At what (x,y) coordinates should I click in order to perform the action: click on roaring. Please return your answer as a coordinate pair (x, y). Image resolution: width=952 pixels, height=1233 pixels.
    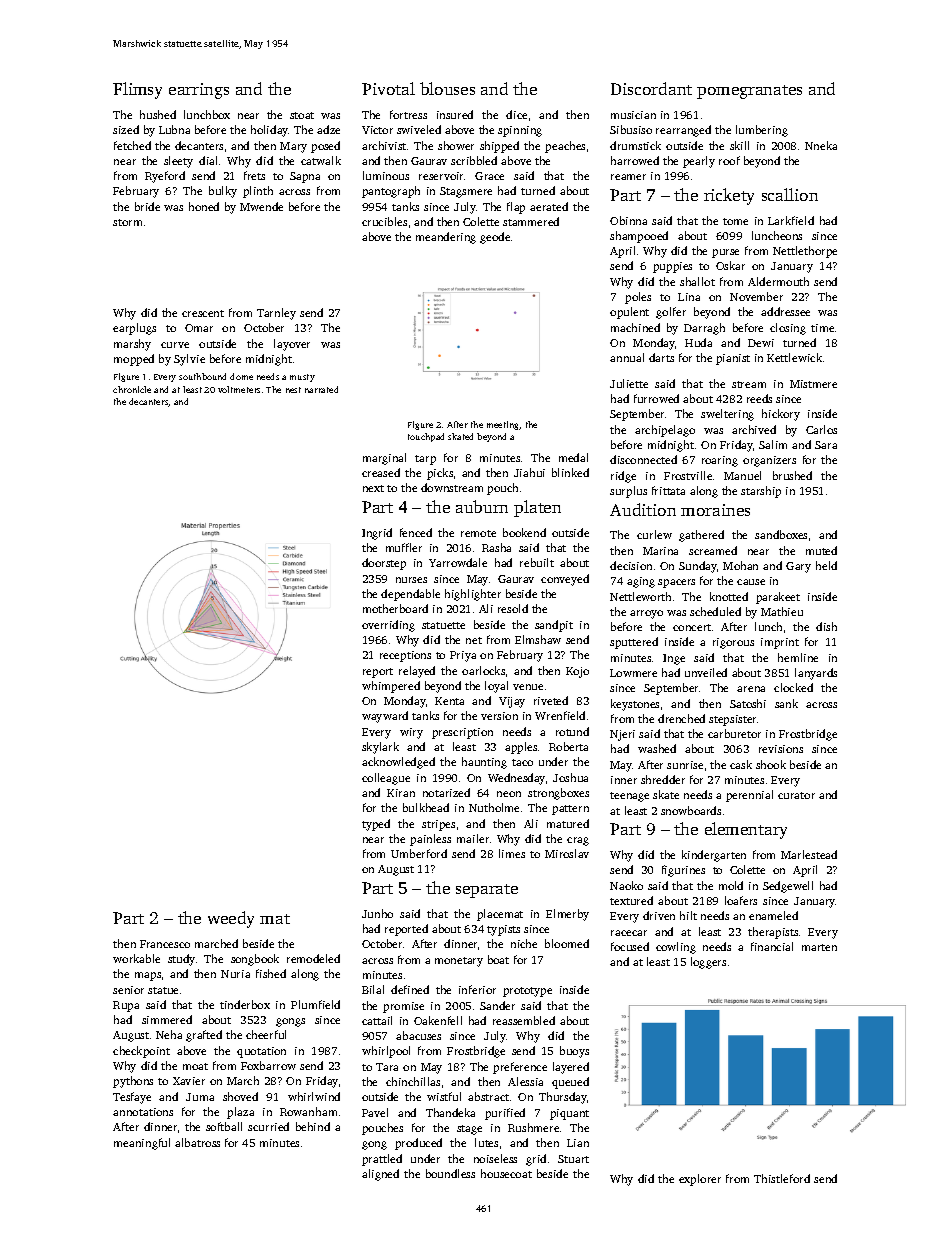
    Looking at the image, I should click on (720, 461).
